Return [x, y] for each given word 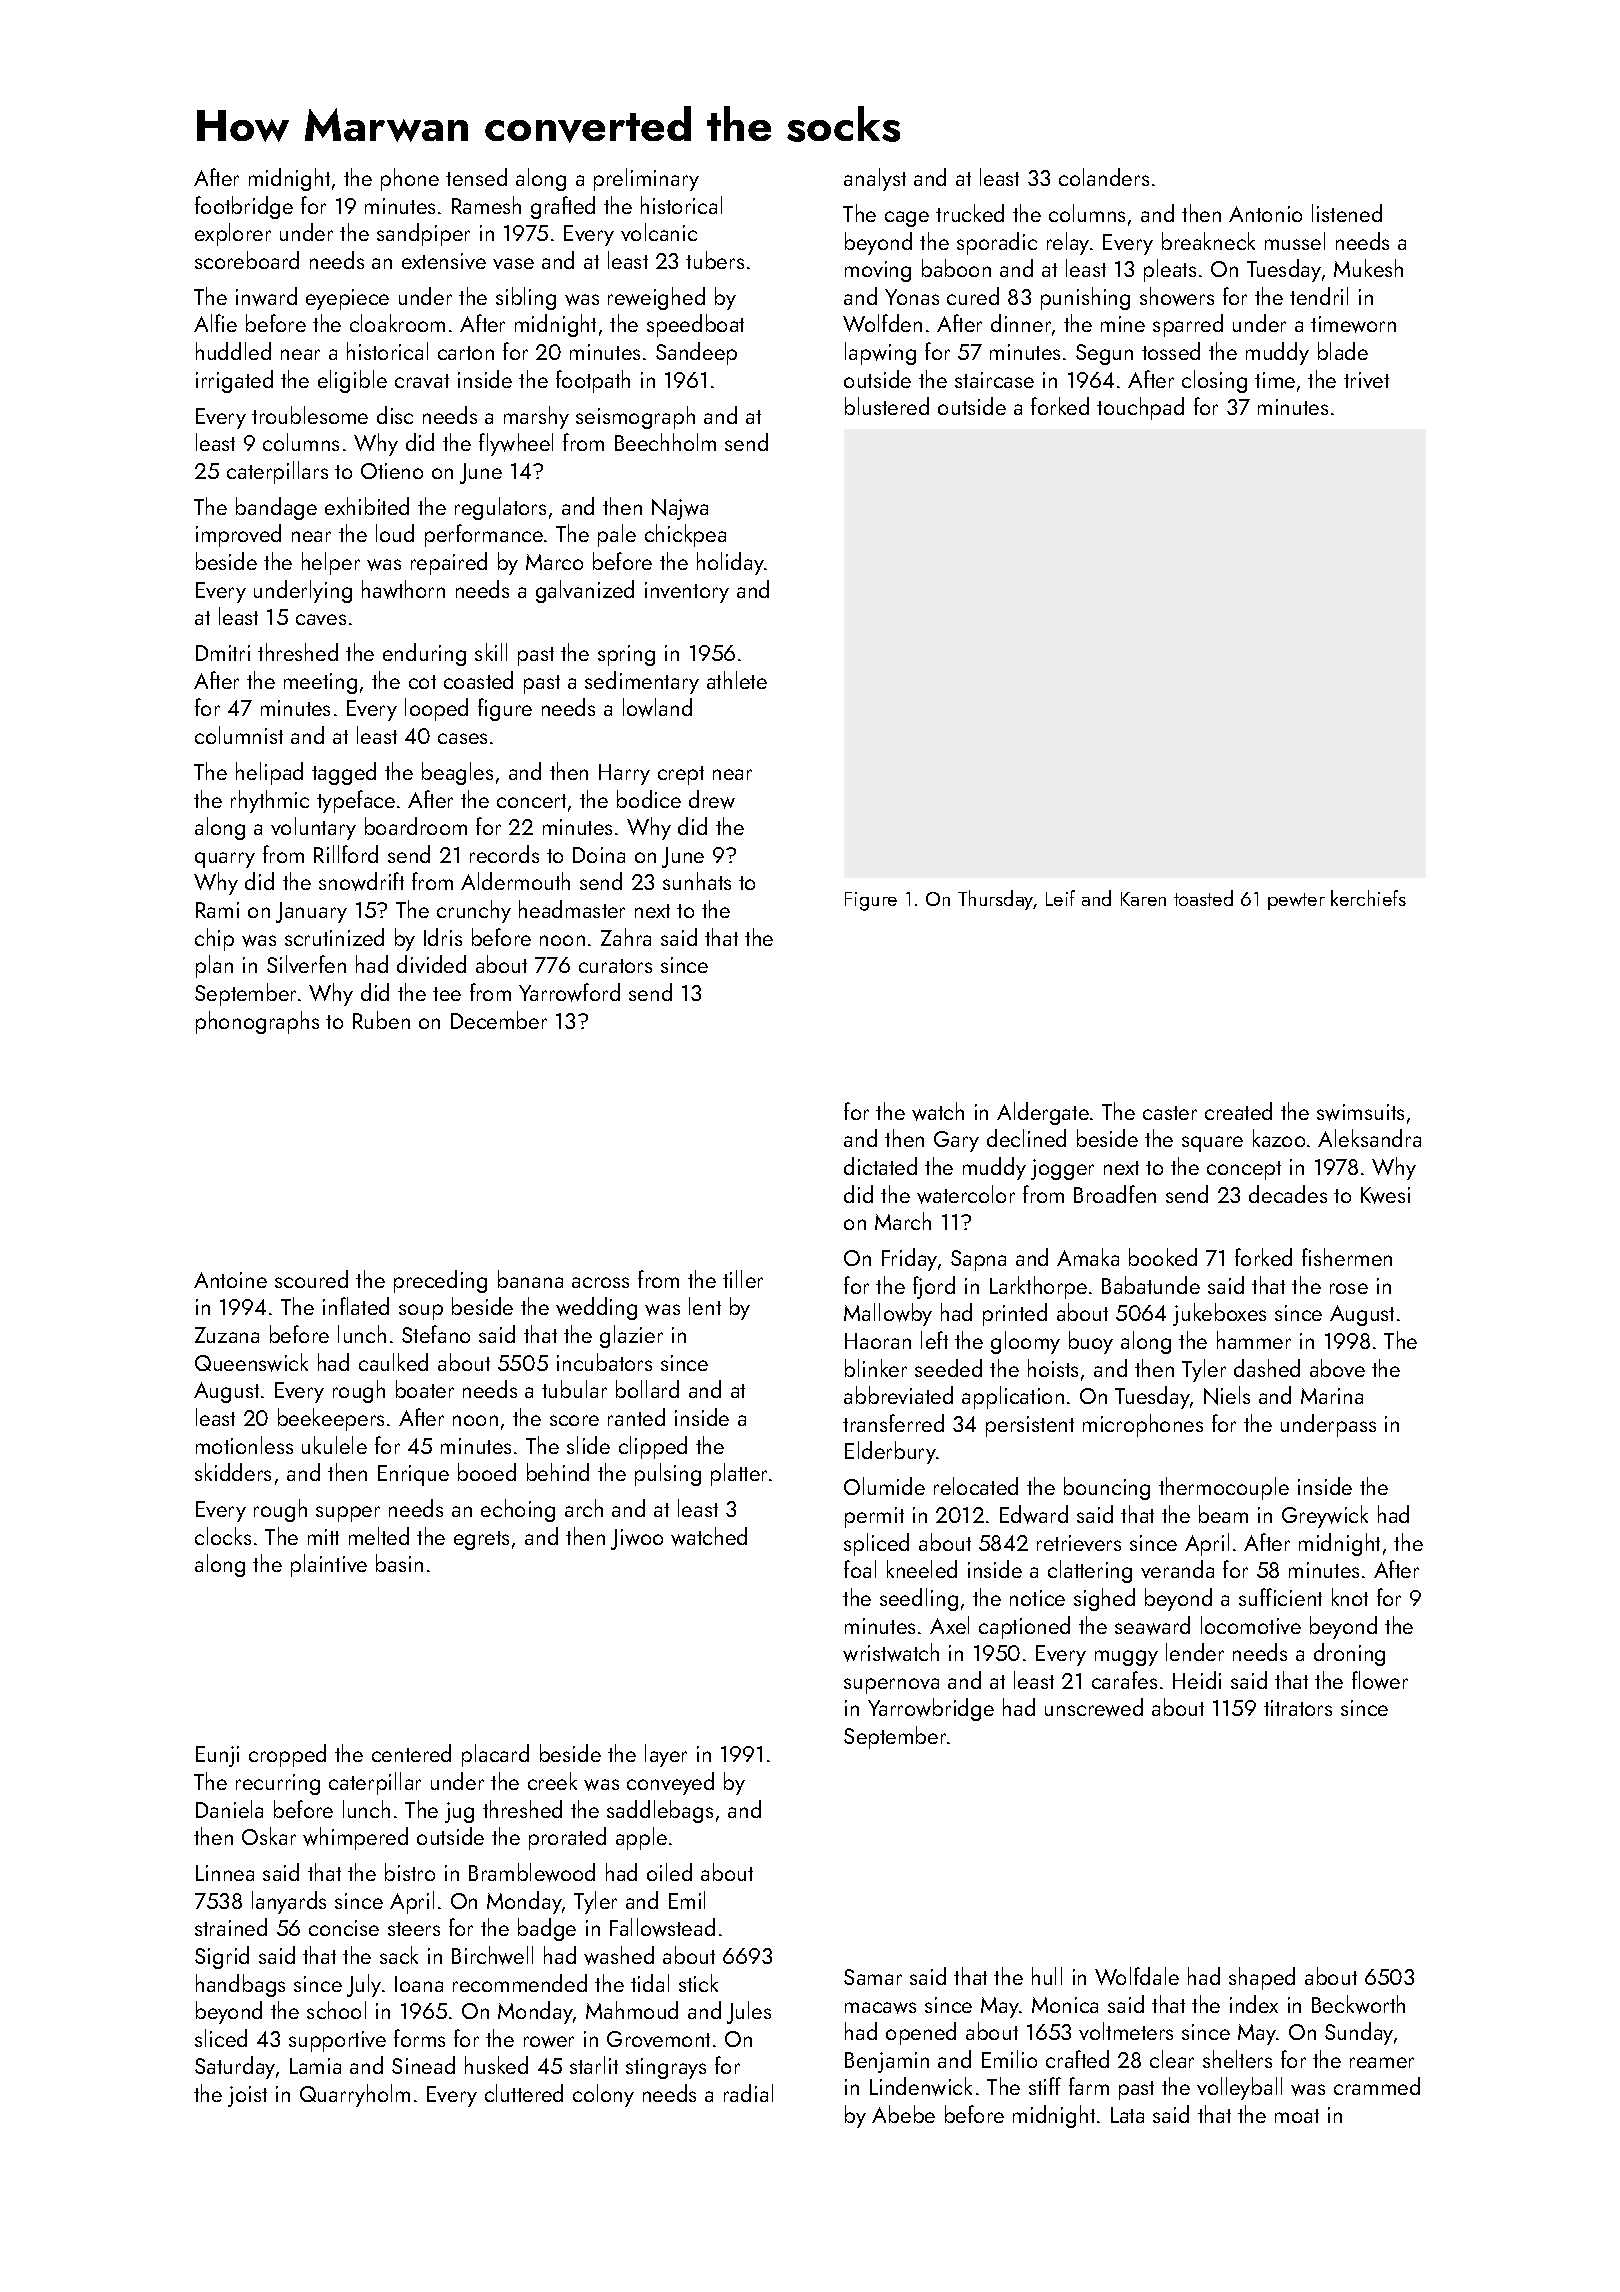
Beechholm [665, 442]
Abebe [903, 2114]
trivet [1366, 380]
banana [530, 1279]
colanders [1104, 177]
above [1337, 1368]
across [600, 1282]
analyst [875, 179]
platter [739, 1474]
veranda [1177, 1569]
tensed [476, 177]
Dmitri [223, 653]
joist [247, 2096]
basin [399, 1563]
